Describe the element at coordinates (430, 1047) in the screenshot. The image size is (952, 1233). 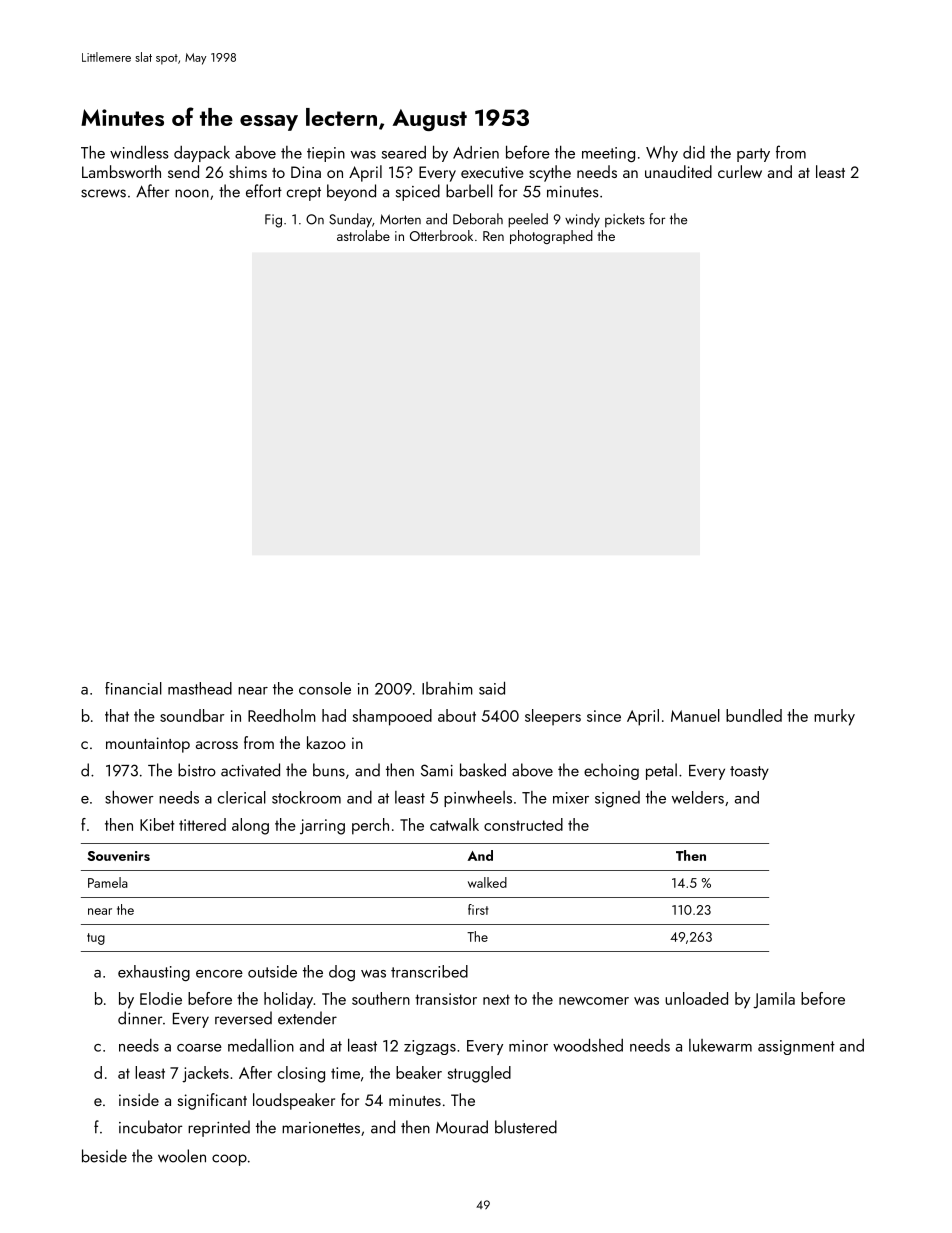
I see `zigzags` at that location.
